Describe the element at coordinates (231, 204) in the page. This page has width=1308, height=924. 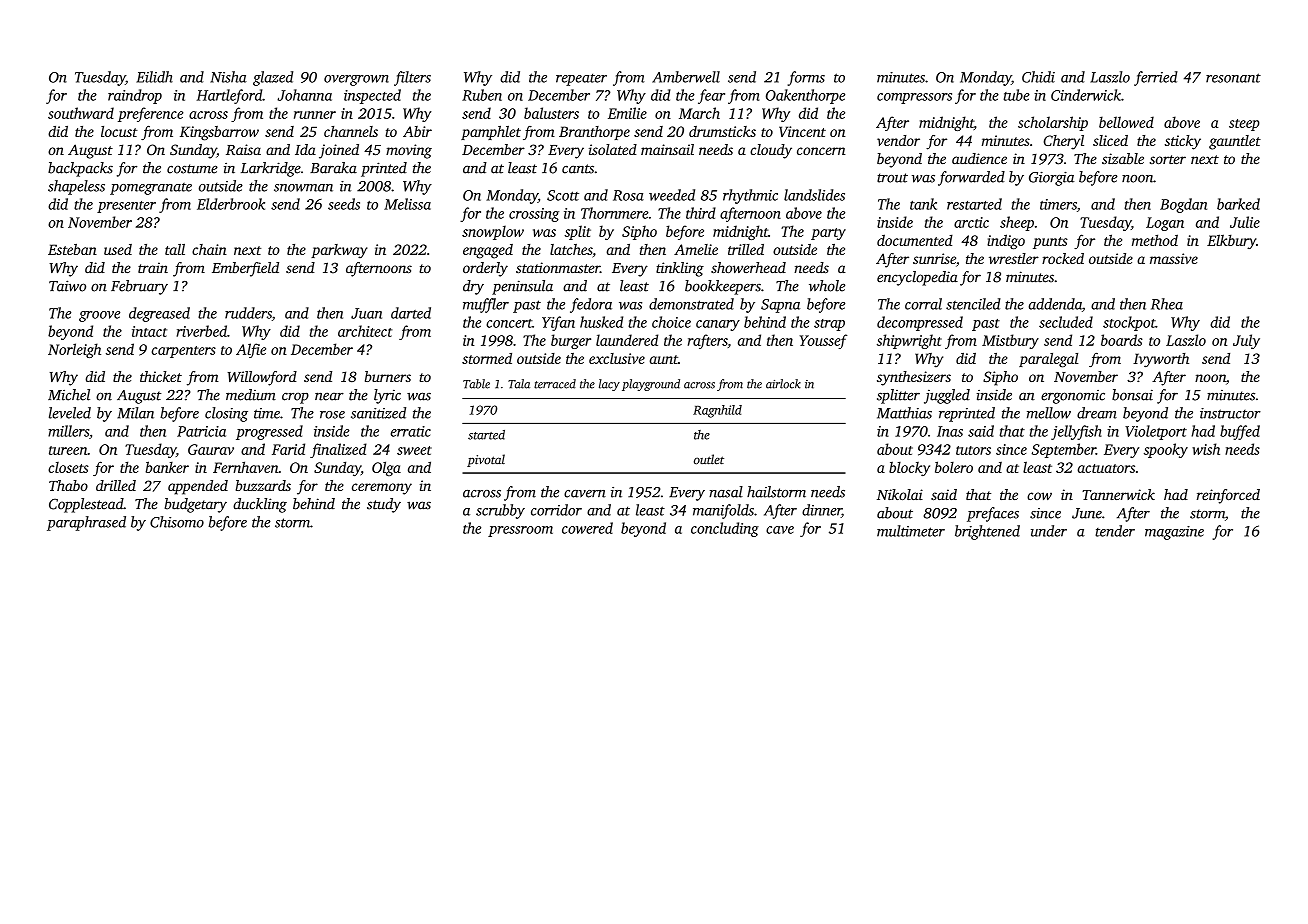
I see `Elderbrook` at that location.
